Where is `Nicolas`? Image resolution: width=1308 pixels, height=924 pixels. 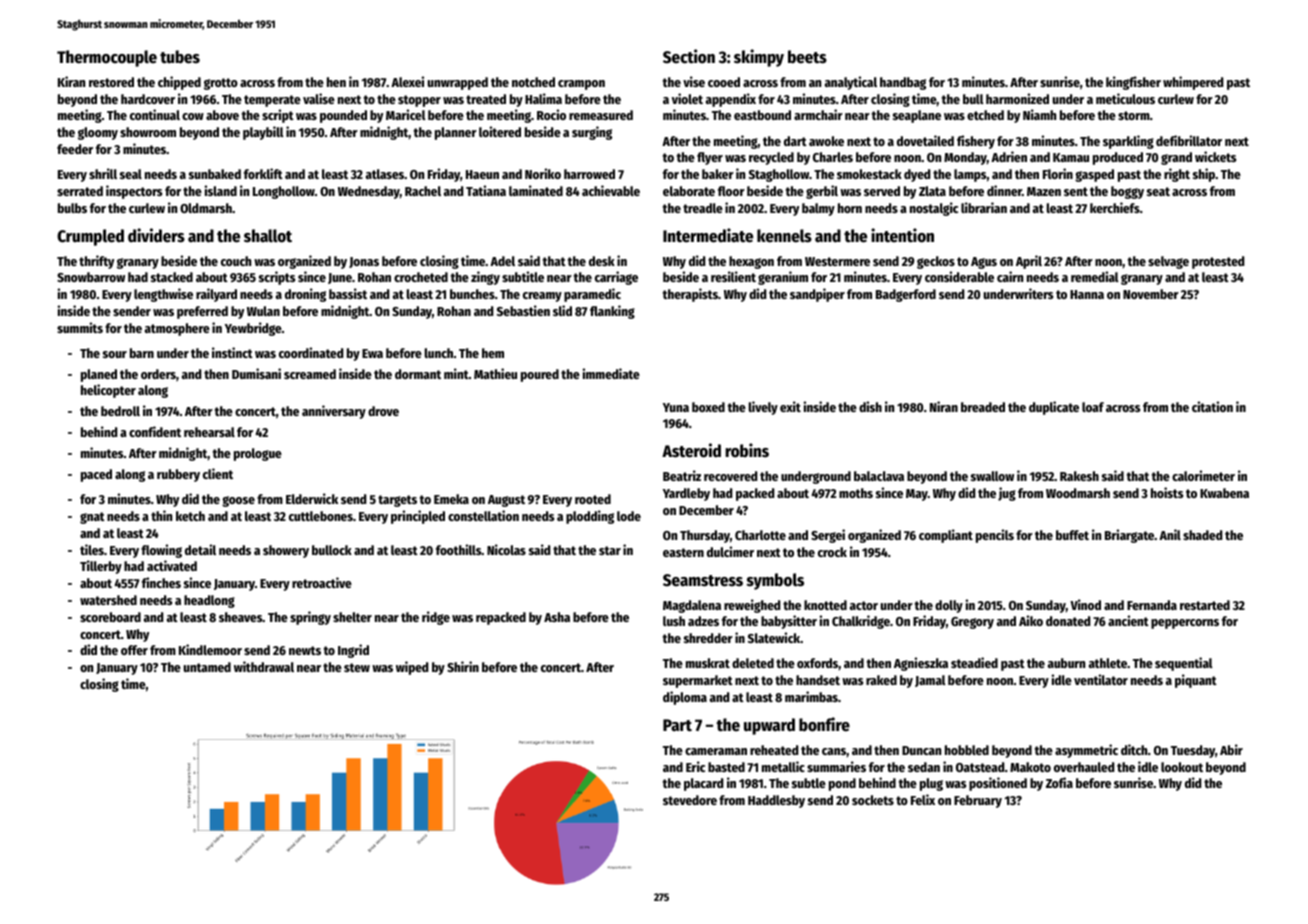 Nicolas is located at coordinates (506, 549).
